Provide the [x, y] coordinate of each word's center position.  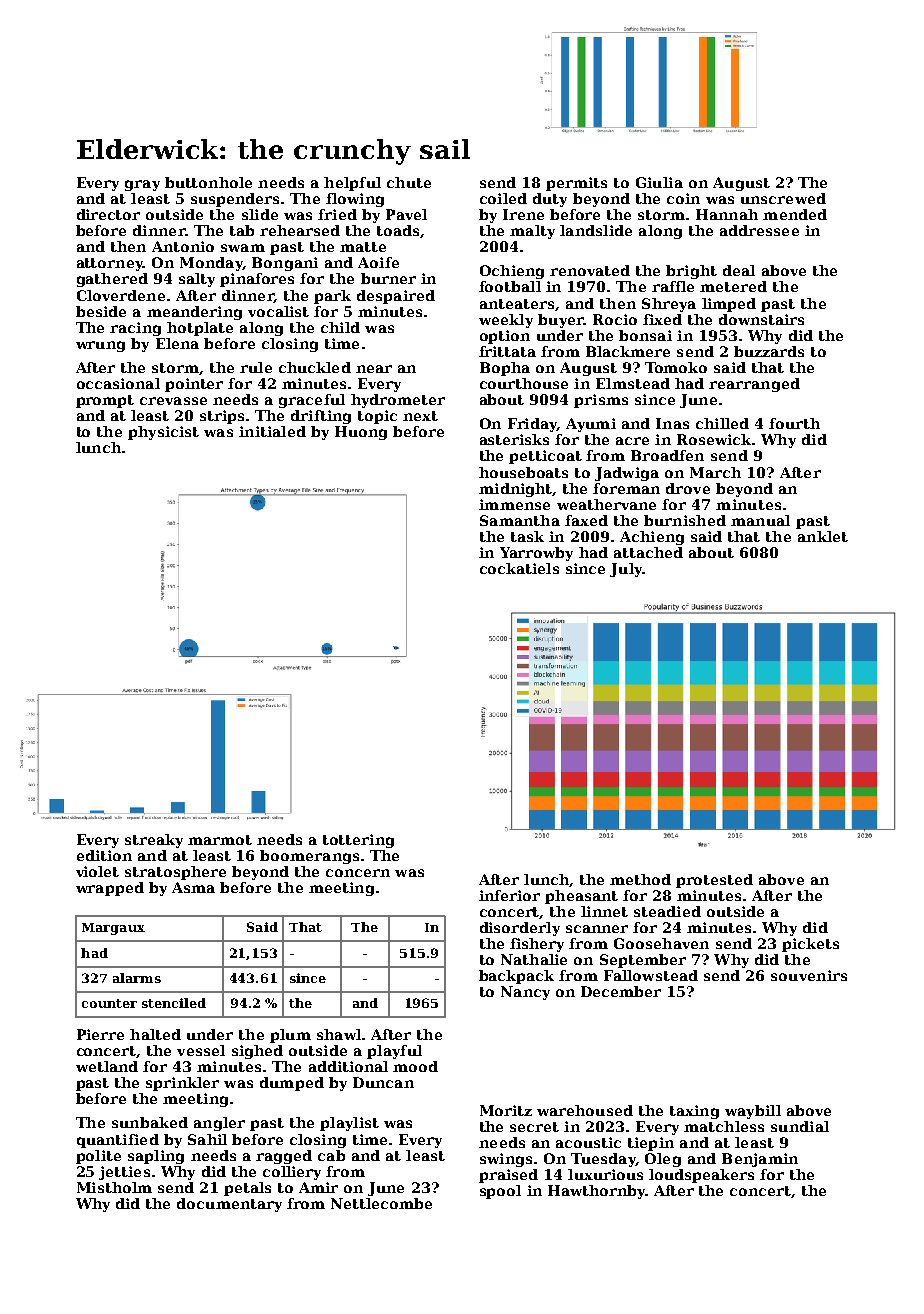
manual [760, 520]
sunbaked [150, 1122]
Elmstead [633, 383]
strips [222, 417]
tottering [358, 841]
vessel [201, 1050]
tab [242, 230]
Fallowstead [651, 975]
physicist [163, 433]
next [420, 416]
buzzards [769, 351]
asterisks [514, 439]
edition [104, 855]
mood [415, 1066]
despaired [396, 297]
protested [714, 881]
